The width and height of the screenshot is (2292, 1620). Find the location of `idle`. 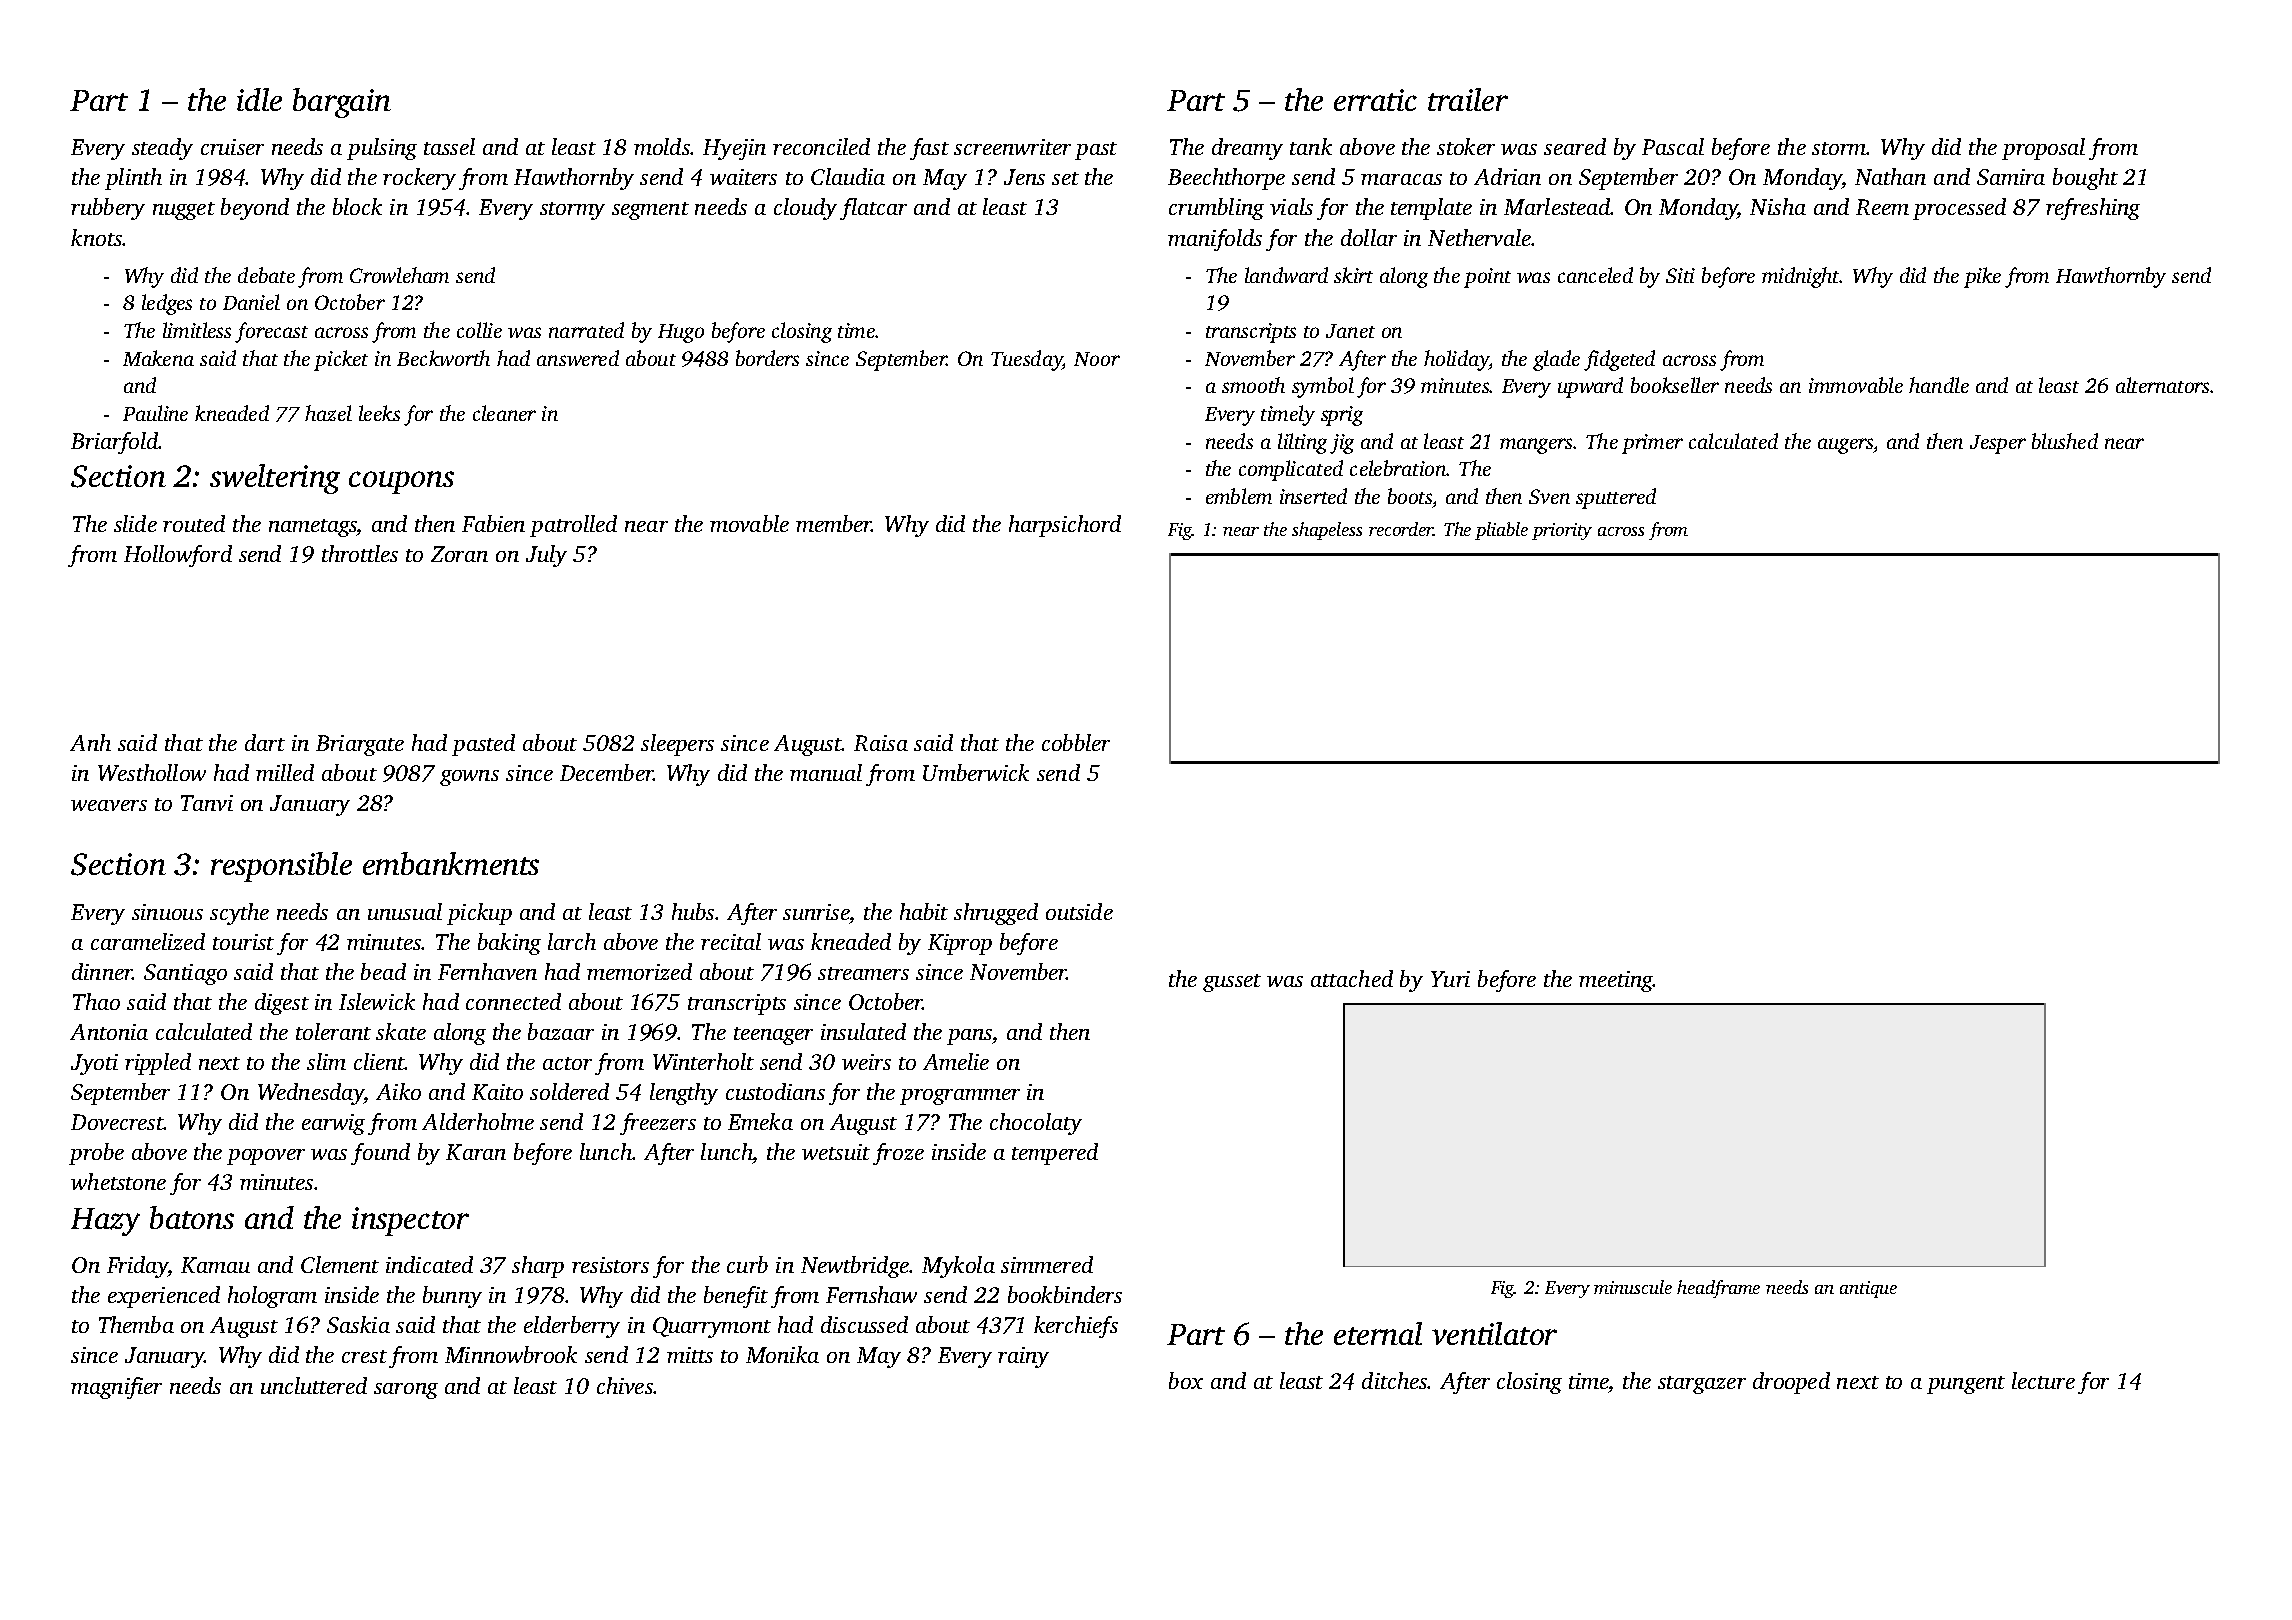

idle is located at coordinates (259, 99).
